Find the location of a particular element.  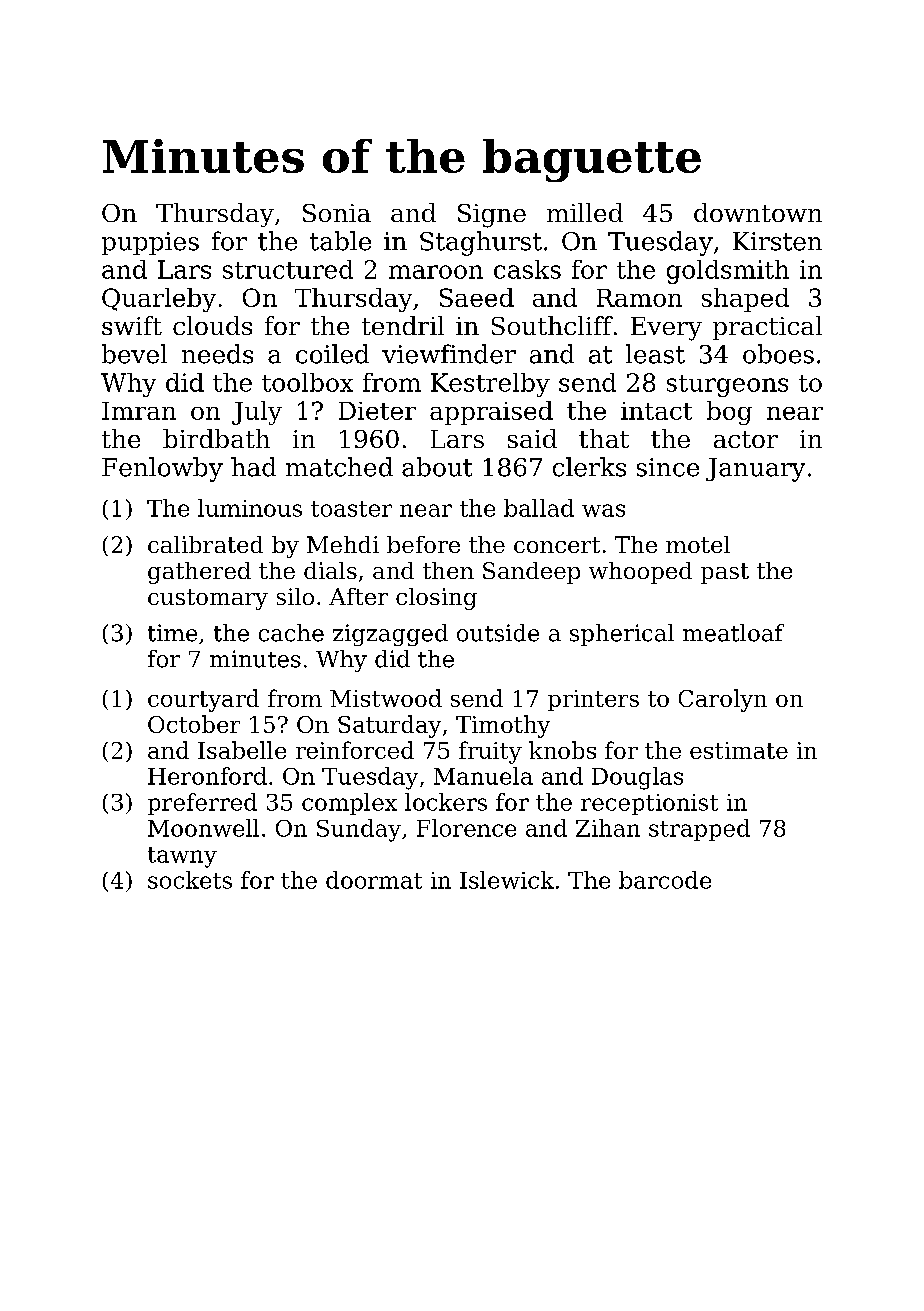

Florence is located at coordinates (466, 828).
